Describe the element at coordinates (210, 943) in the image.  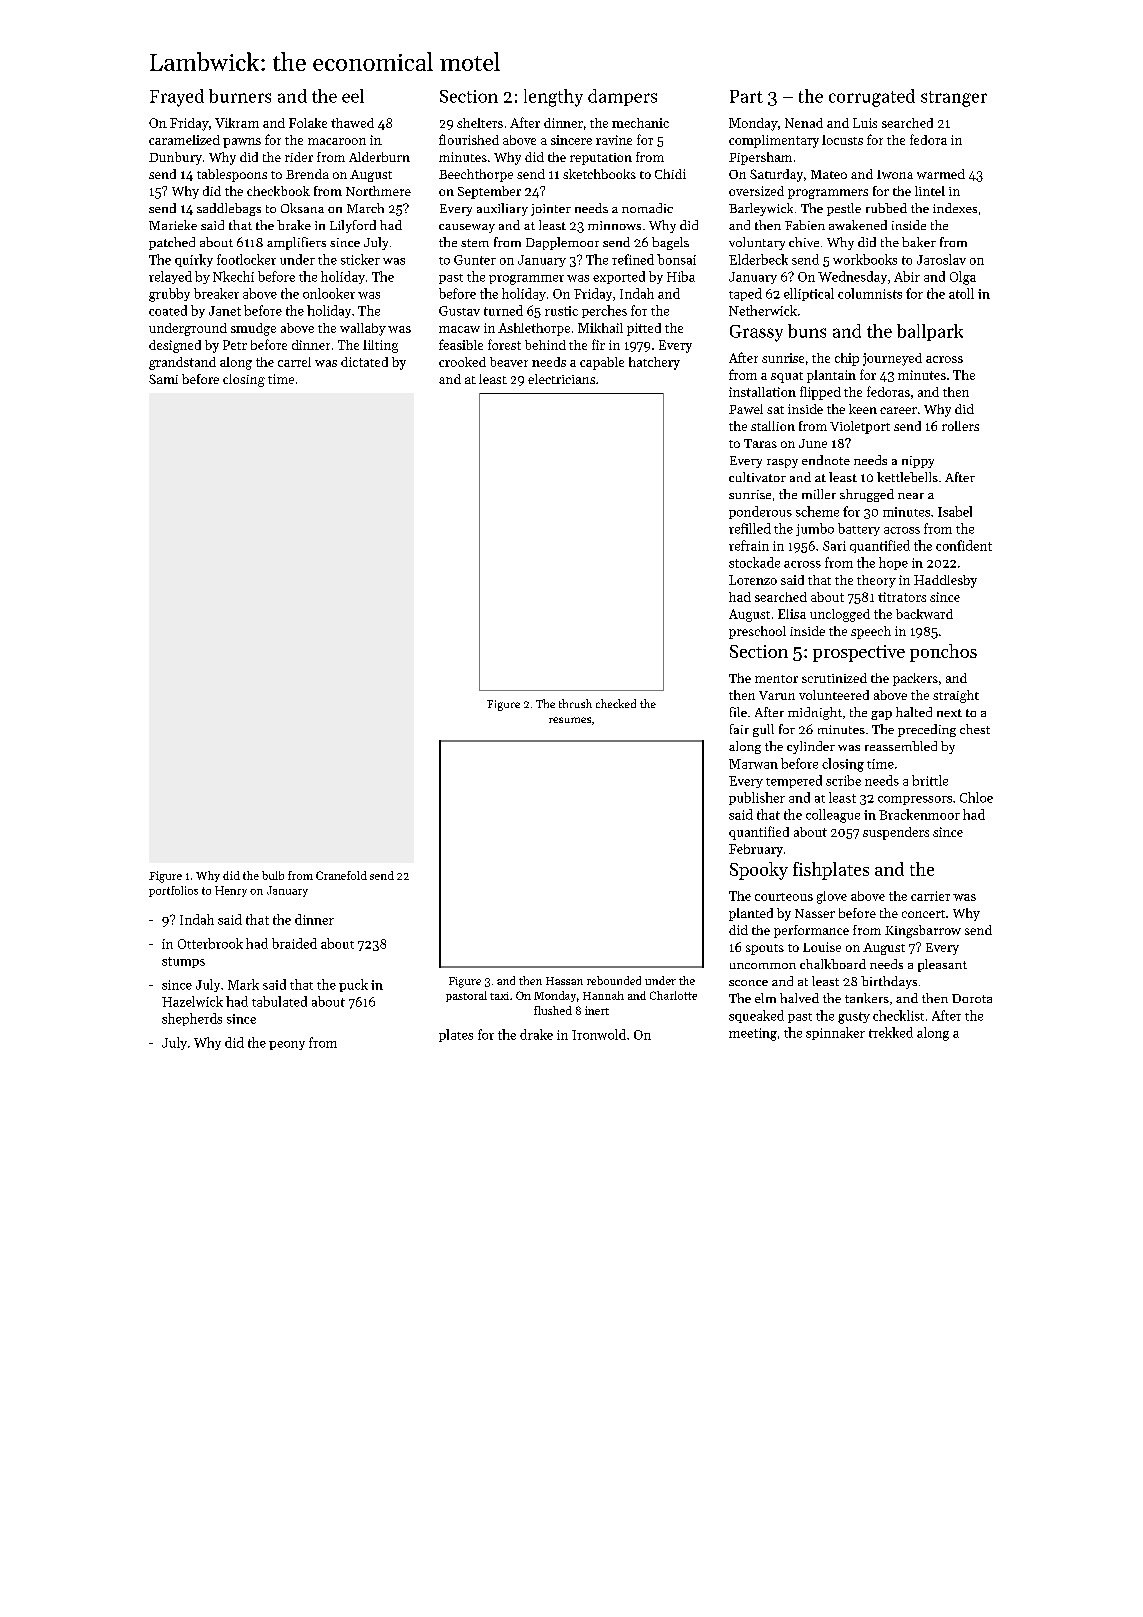
I see `Otterbrook` at that location.
